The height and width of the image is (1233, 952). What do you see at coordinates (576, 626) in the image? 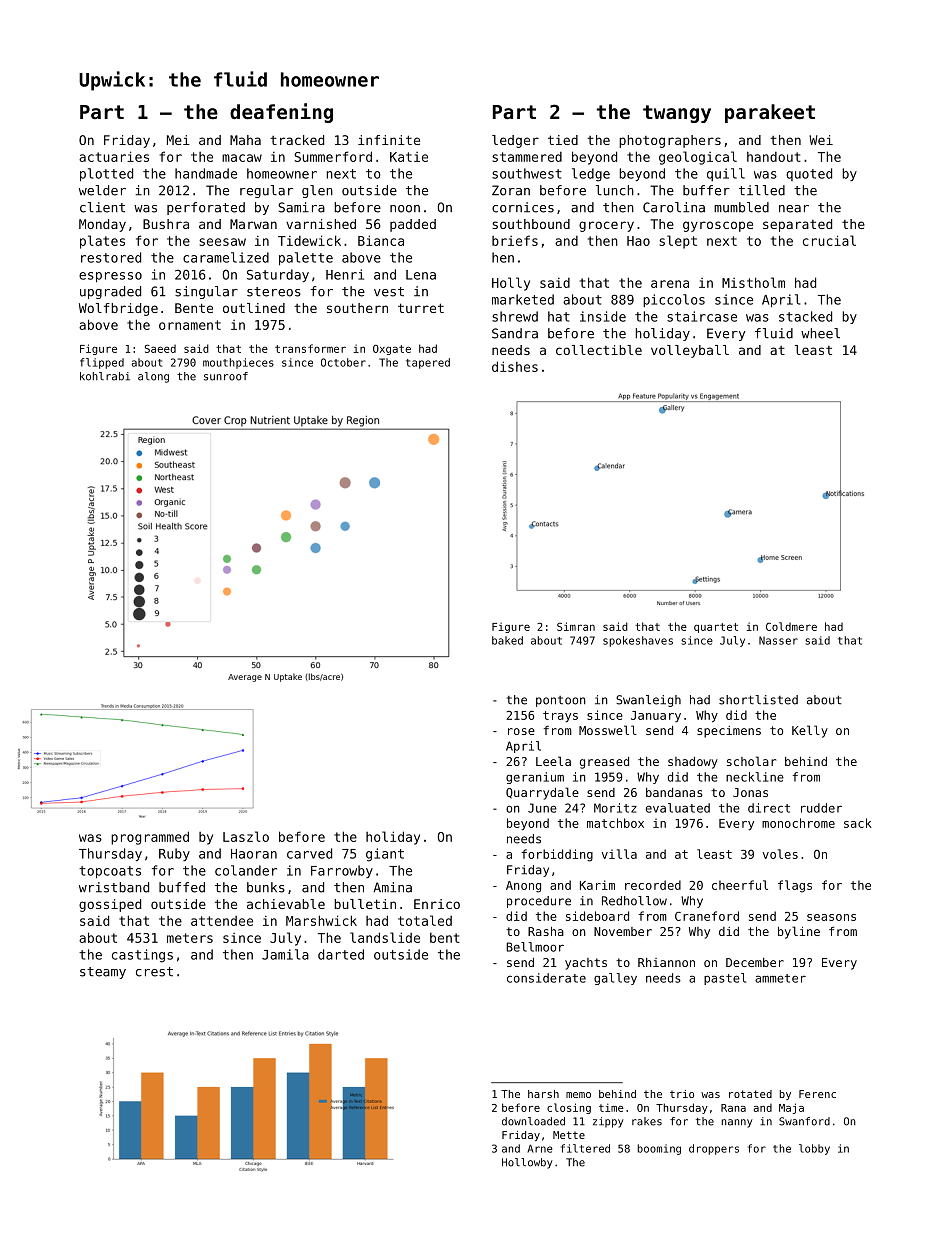
I see `Simran` at bounding box center [576, 626].
